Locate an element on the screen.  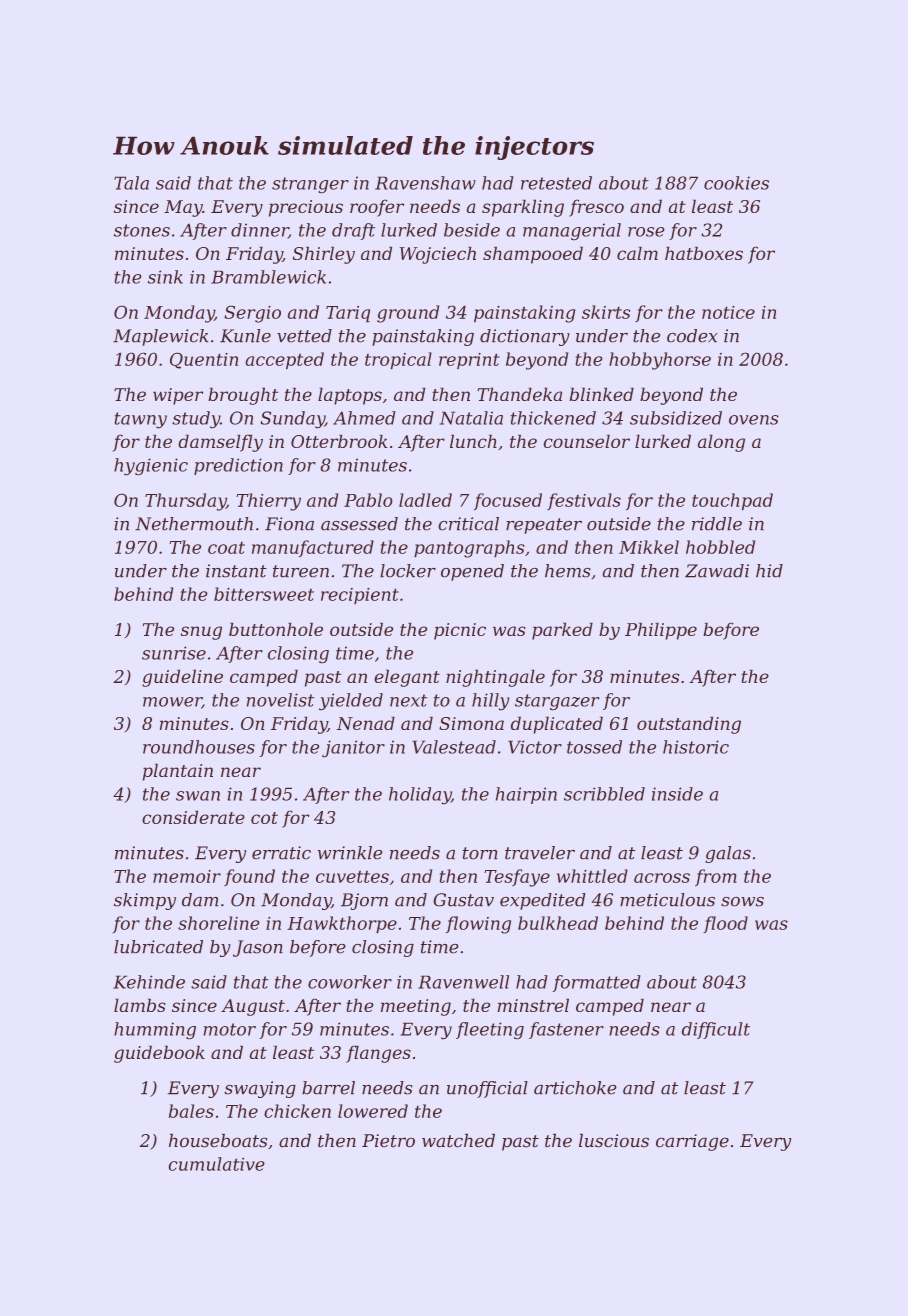
Ravenshaw is located at coordinates (425, 183).
